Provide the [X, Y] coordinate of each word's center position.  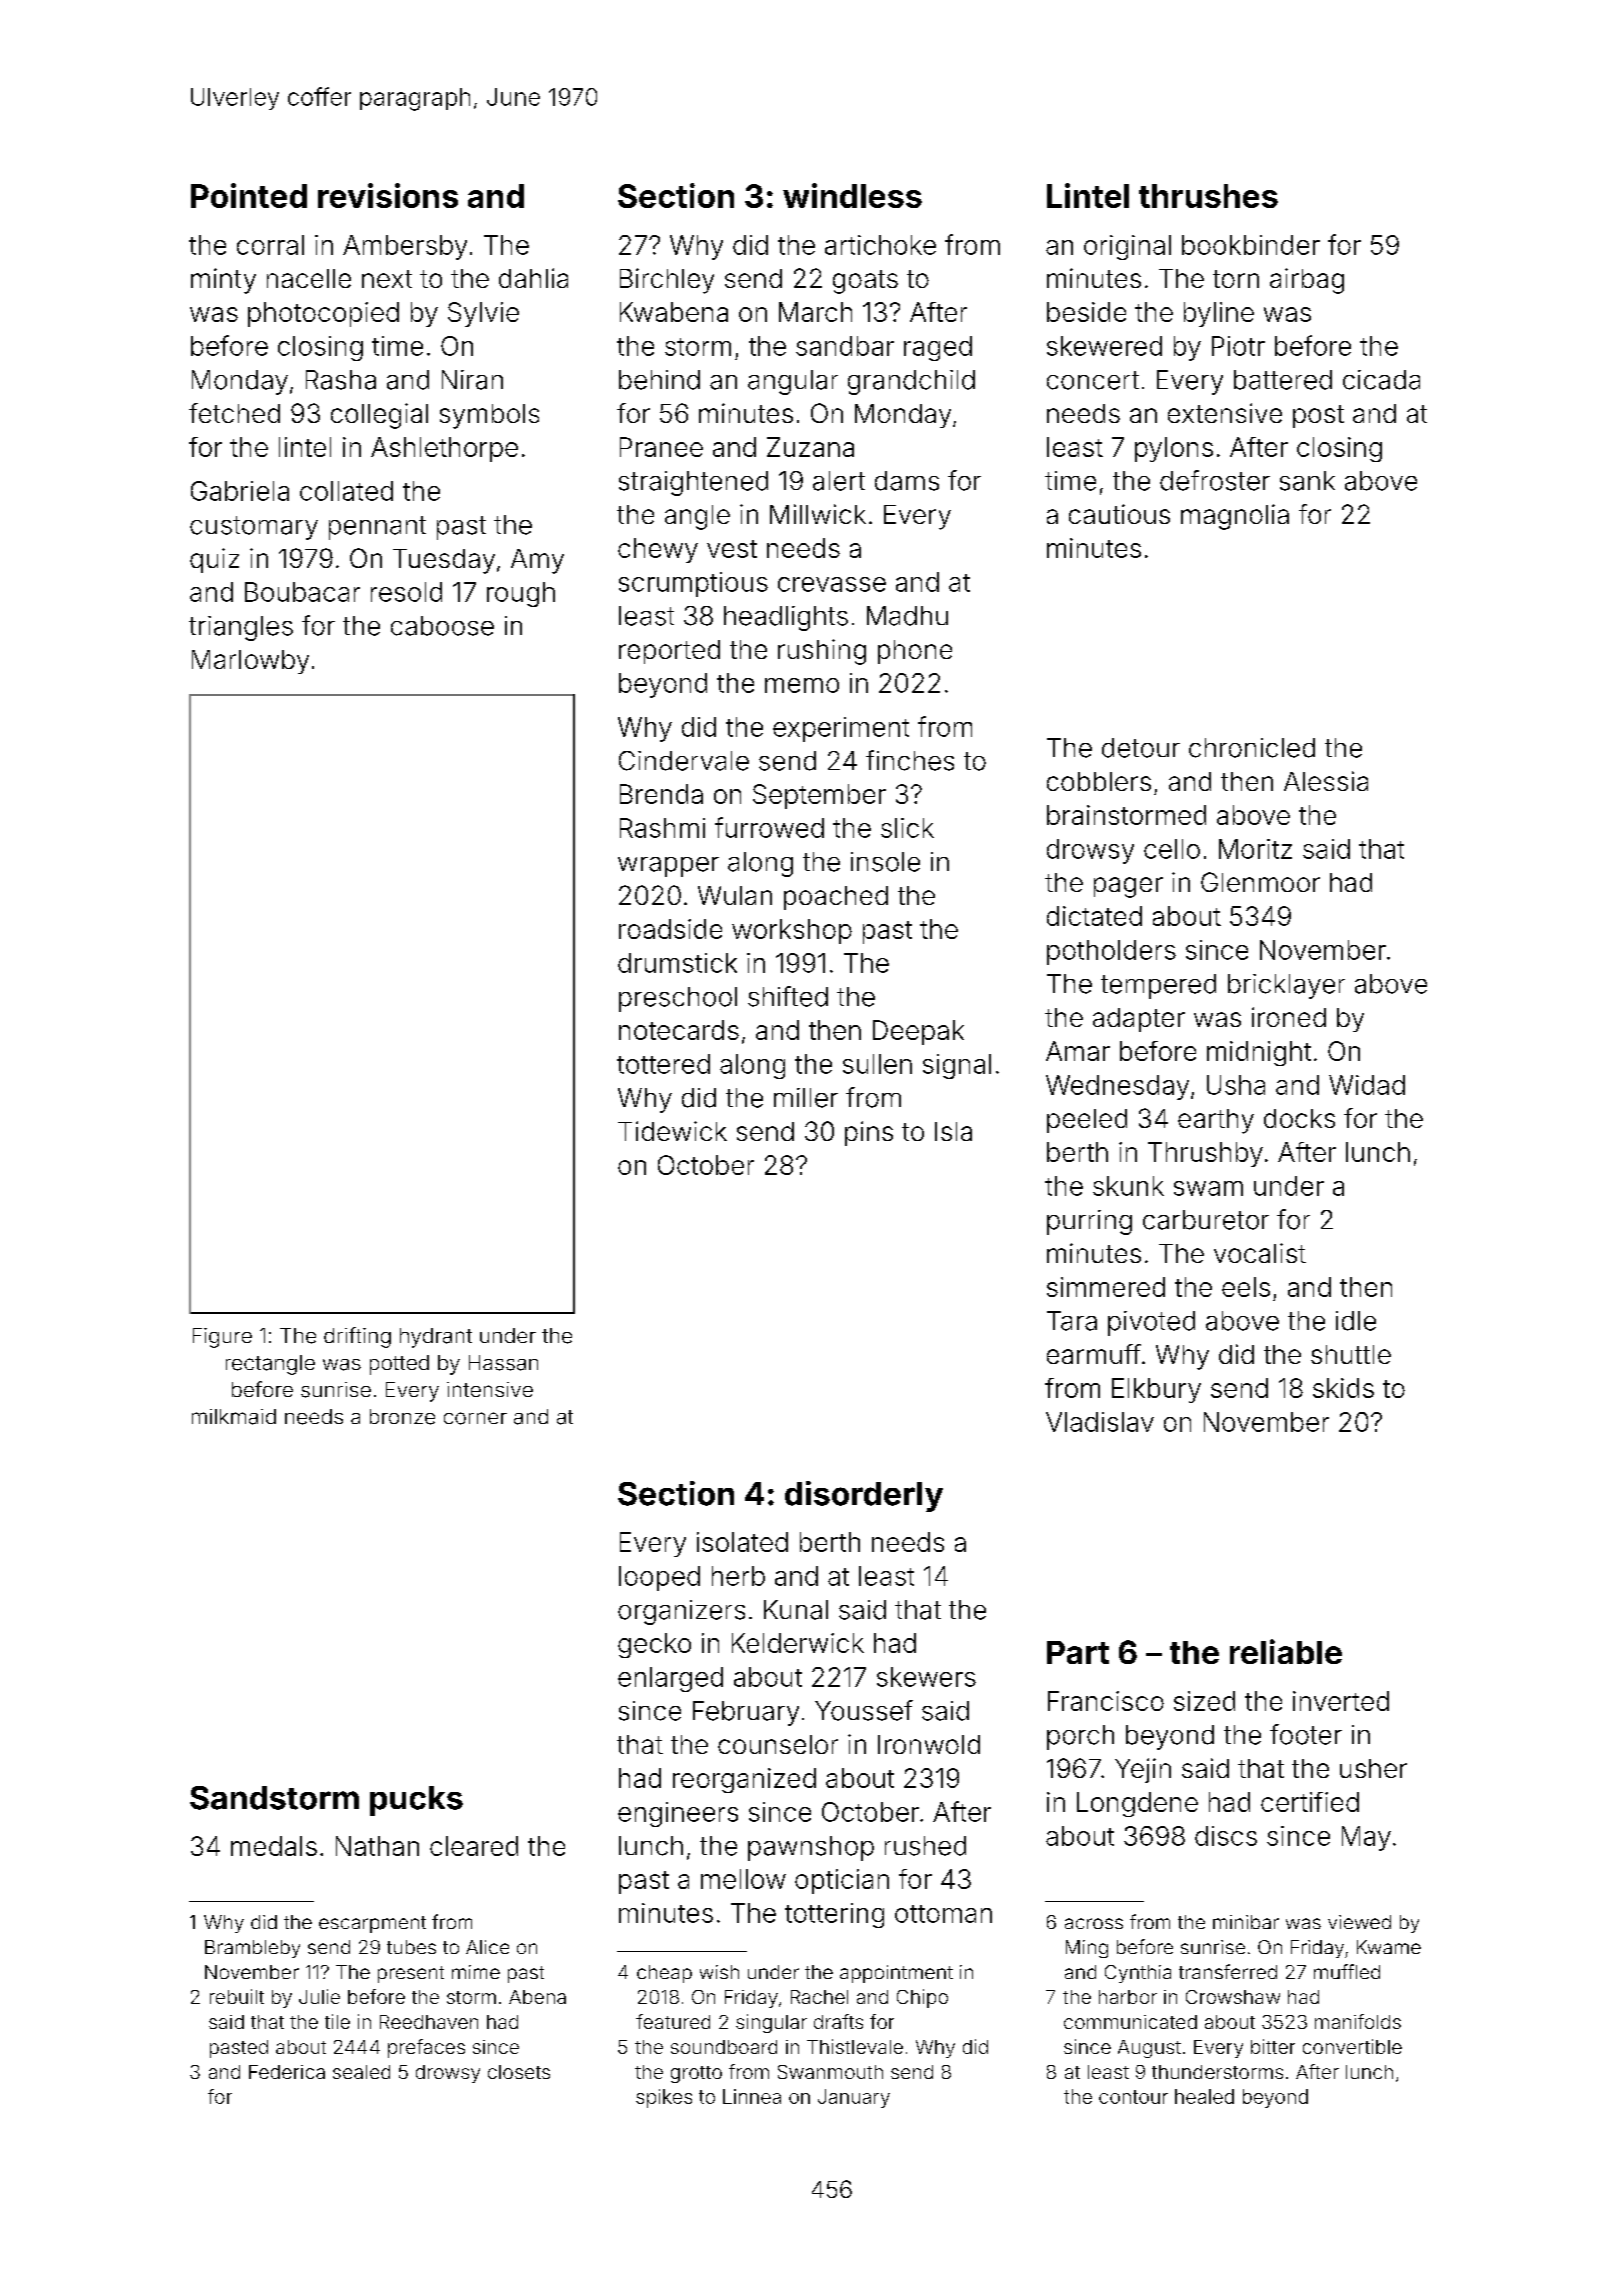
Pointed [249, 195]
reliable [1286, 1651]
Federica [287, 2072]
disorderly [864, 1496]
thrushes [1208, 196]
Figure [222, 1338]
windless [852, 195]
